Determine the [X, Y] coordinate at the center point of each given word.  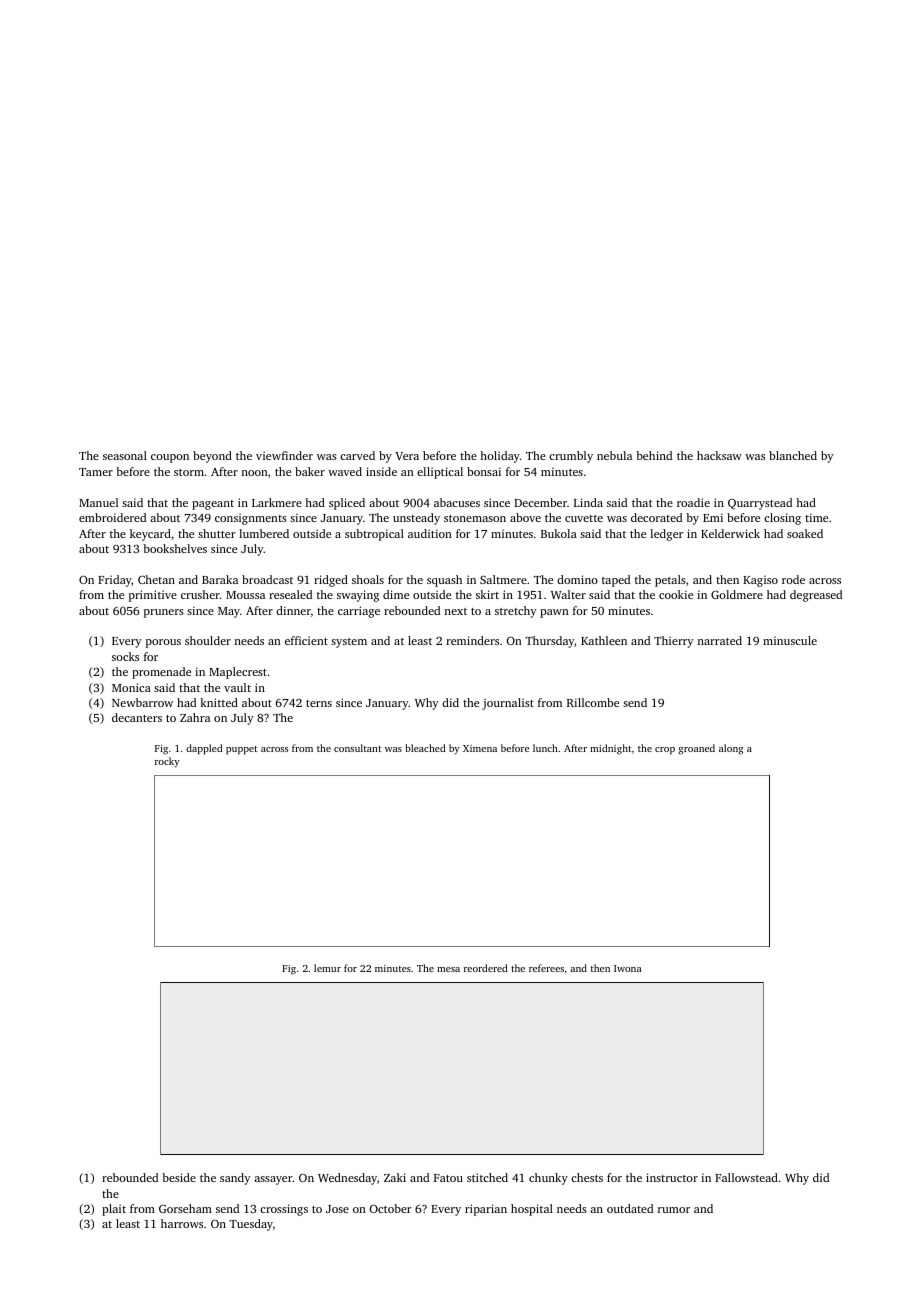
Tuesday [251, 1225]
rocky [167, 762]
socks [125, 656]
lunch [545, 748]
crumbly [571, 457]
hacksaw [719, 455]
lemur [327, 968]
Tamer [96, 472]
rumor [674, 1210]
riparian [486, 1210]
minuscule [790, 640]
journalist [508, 704]
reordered [485, 968]
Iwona [628, 968]
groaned [696, 749]
